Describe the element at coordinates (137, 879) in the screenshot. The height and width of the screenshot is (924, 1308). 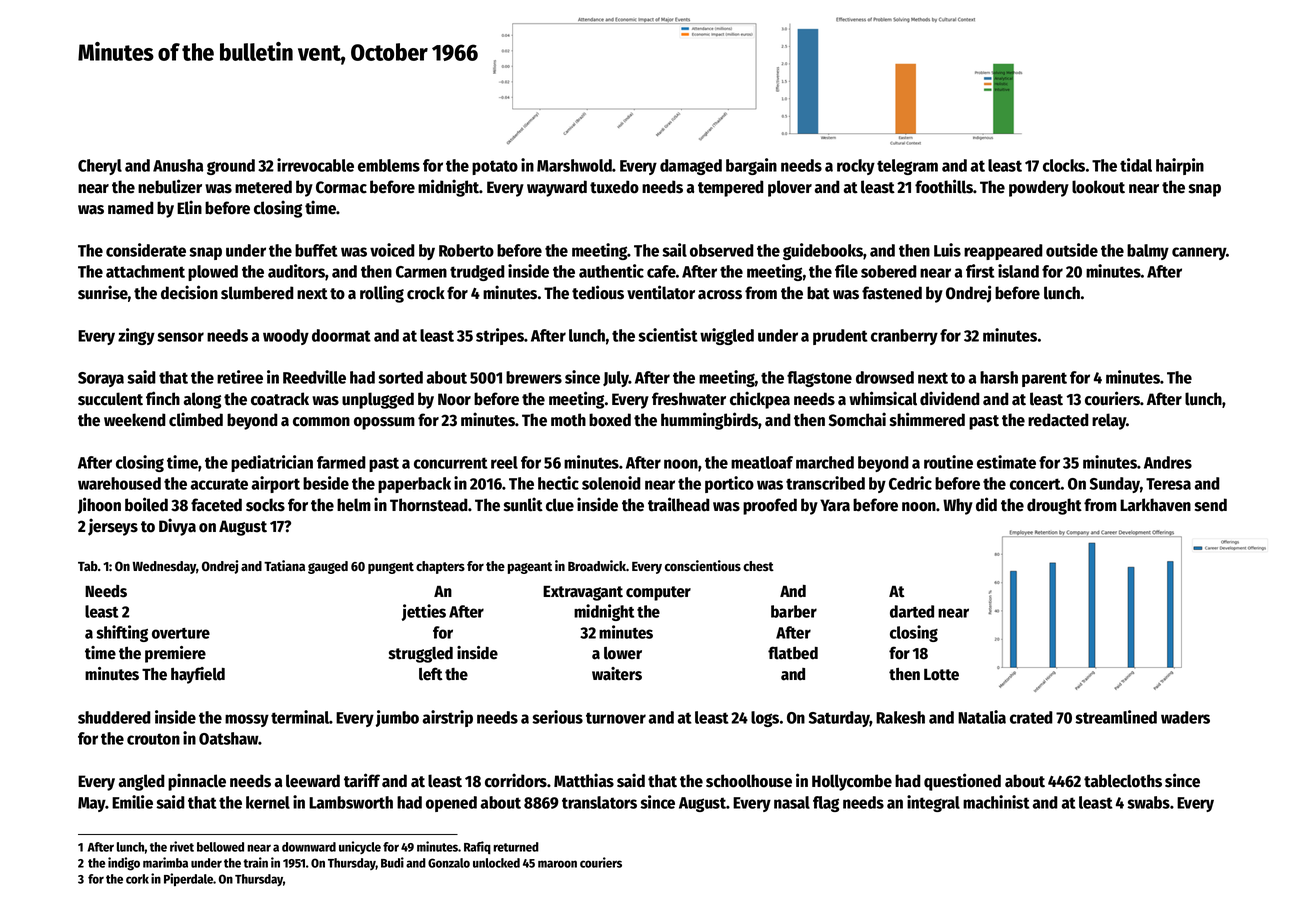
I see `cork` at that location.
